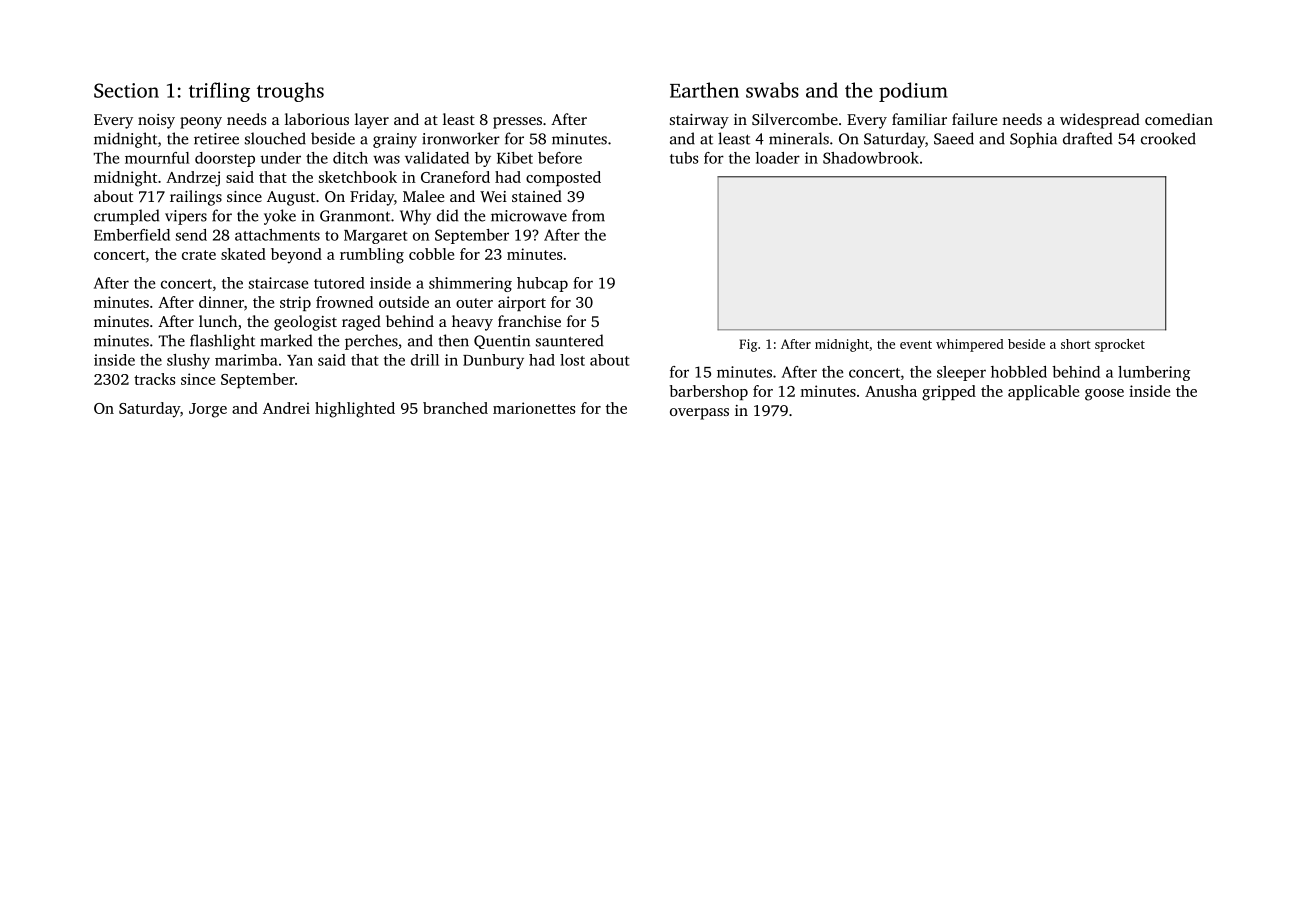 The height and width of the page is (924, 1308). What do you see at coordinates (218, 321) in the page?
I see `lunch` at bounding box center [218, 321].
